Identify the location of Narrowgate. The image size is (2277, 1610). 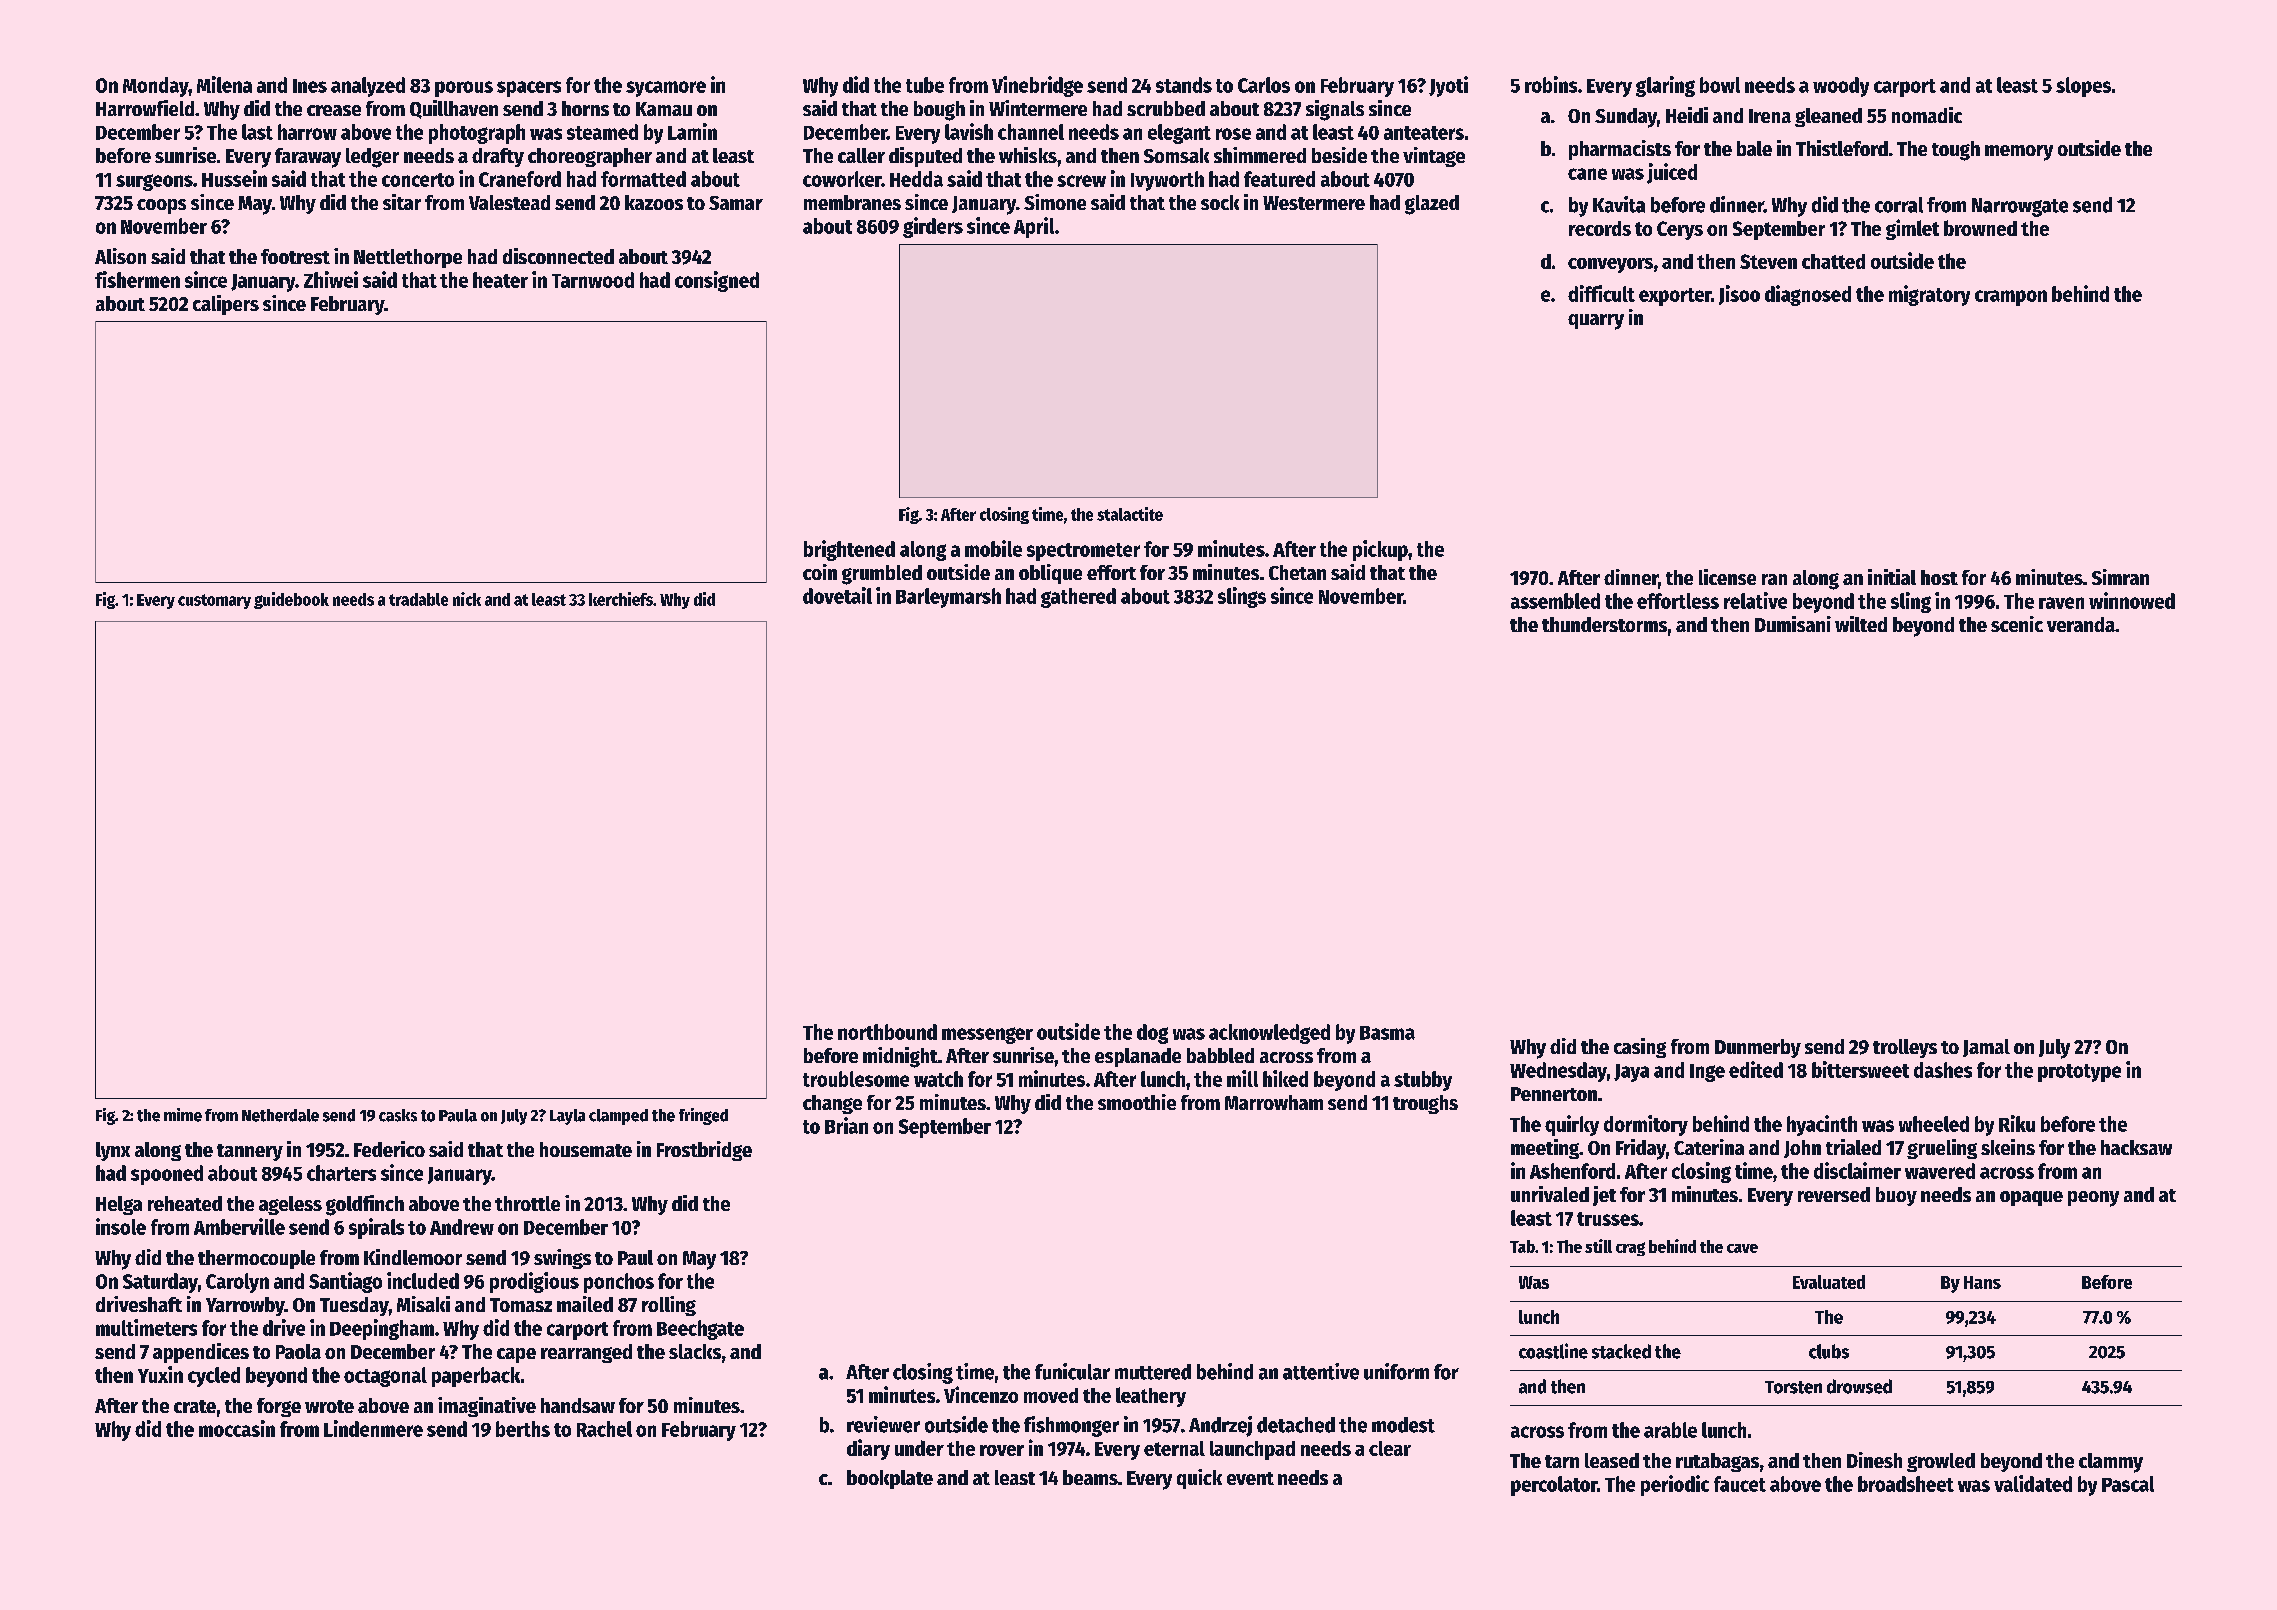
(2020, 207).
